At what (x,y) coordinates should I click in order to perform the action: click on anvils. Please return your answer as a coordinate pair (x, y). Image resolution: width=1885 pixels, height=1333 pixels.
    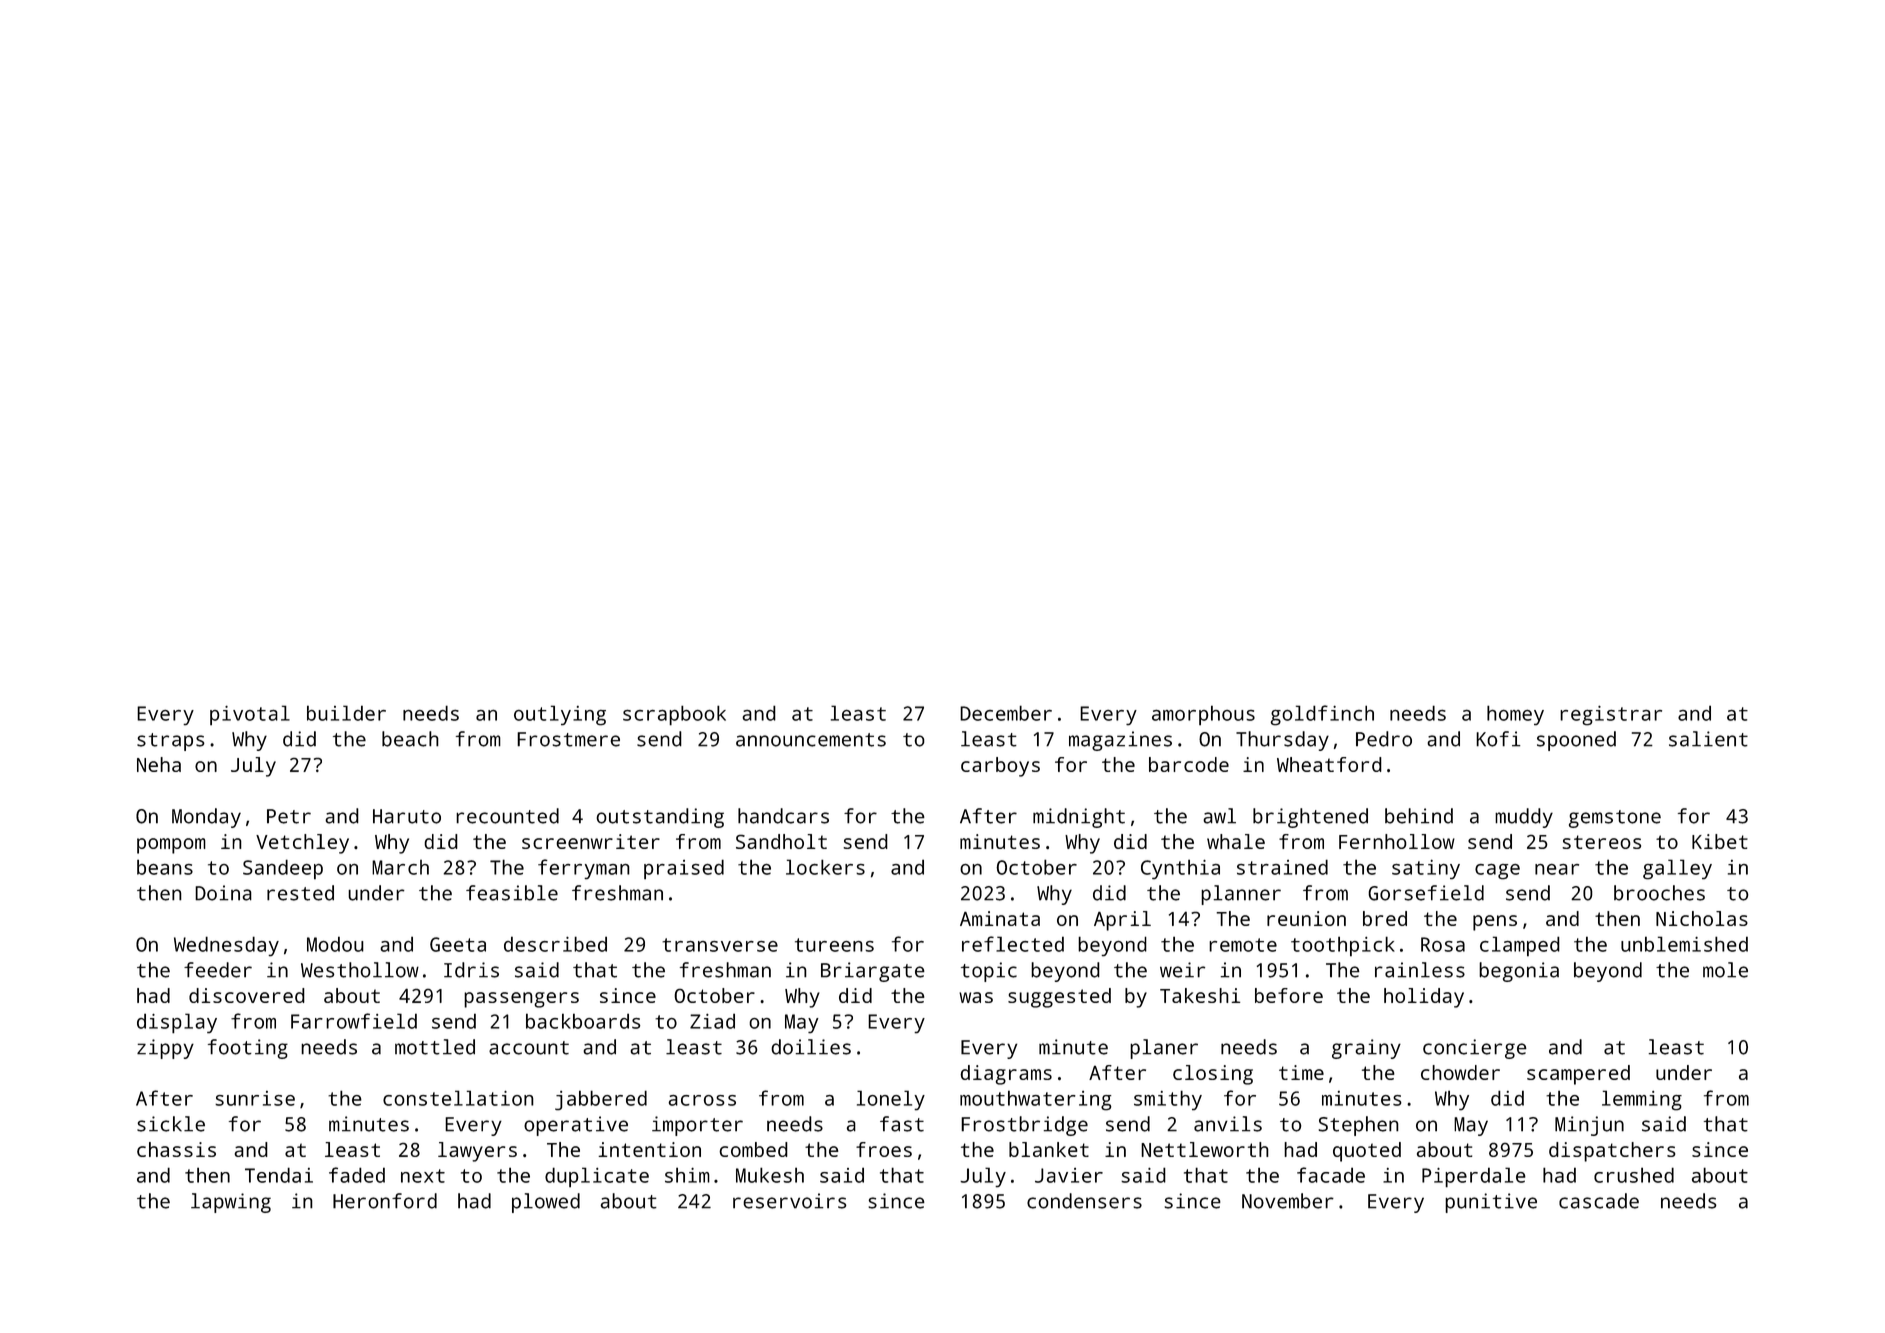
    Looking at the image, I should click on (1228, 1124).
